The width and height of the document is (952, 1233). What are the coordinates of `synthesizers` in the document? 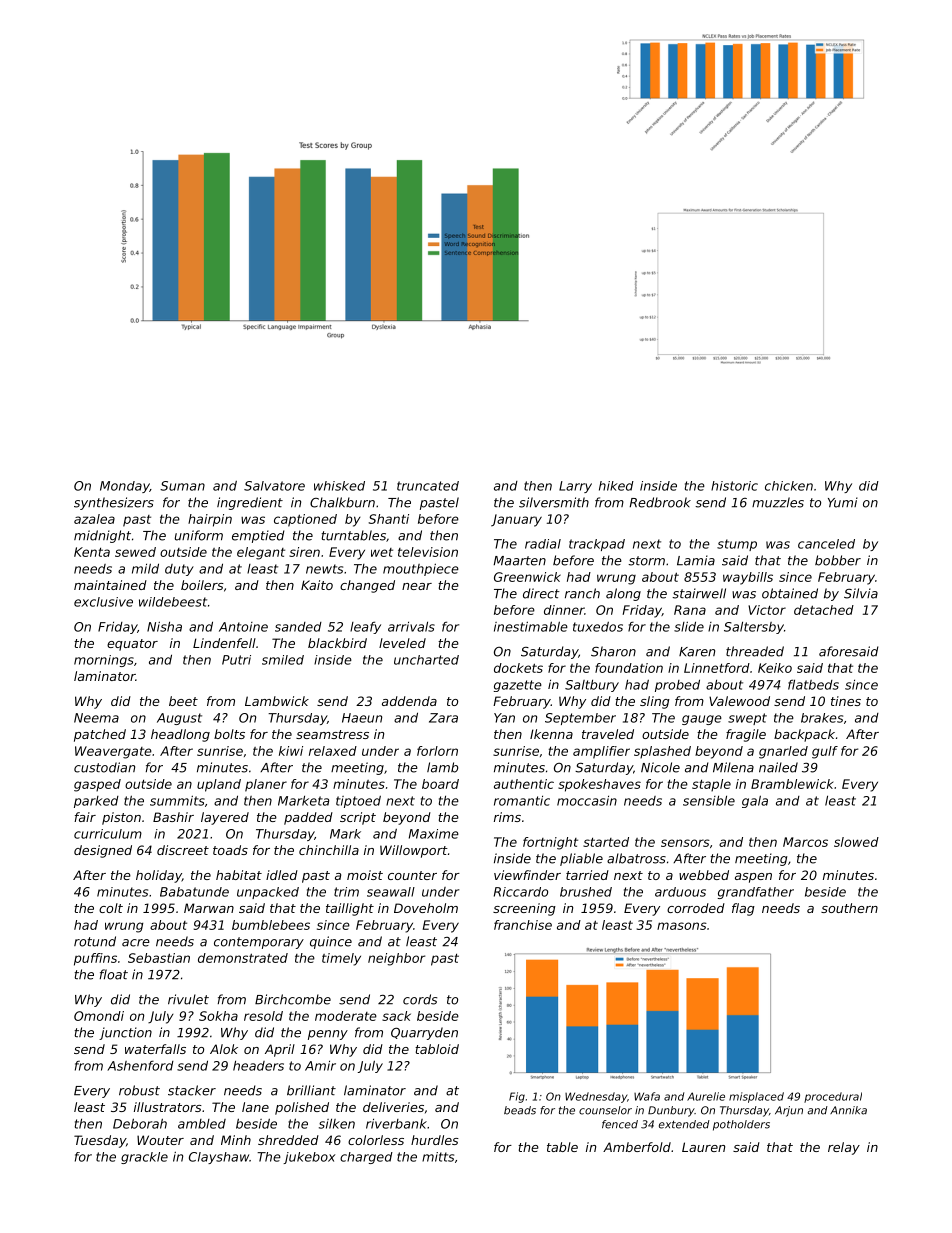 It's located at (114, 503).
